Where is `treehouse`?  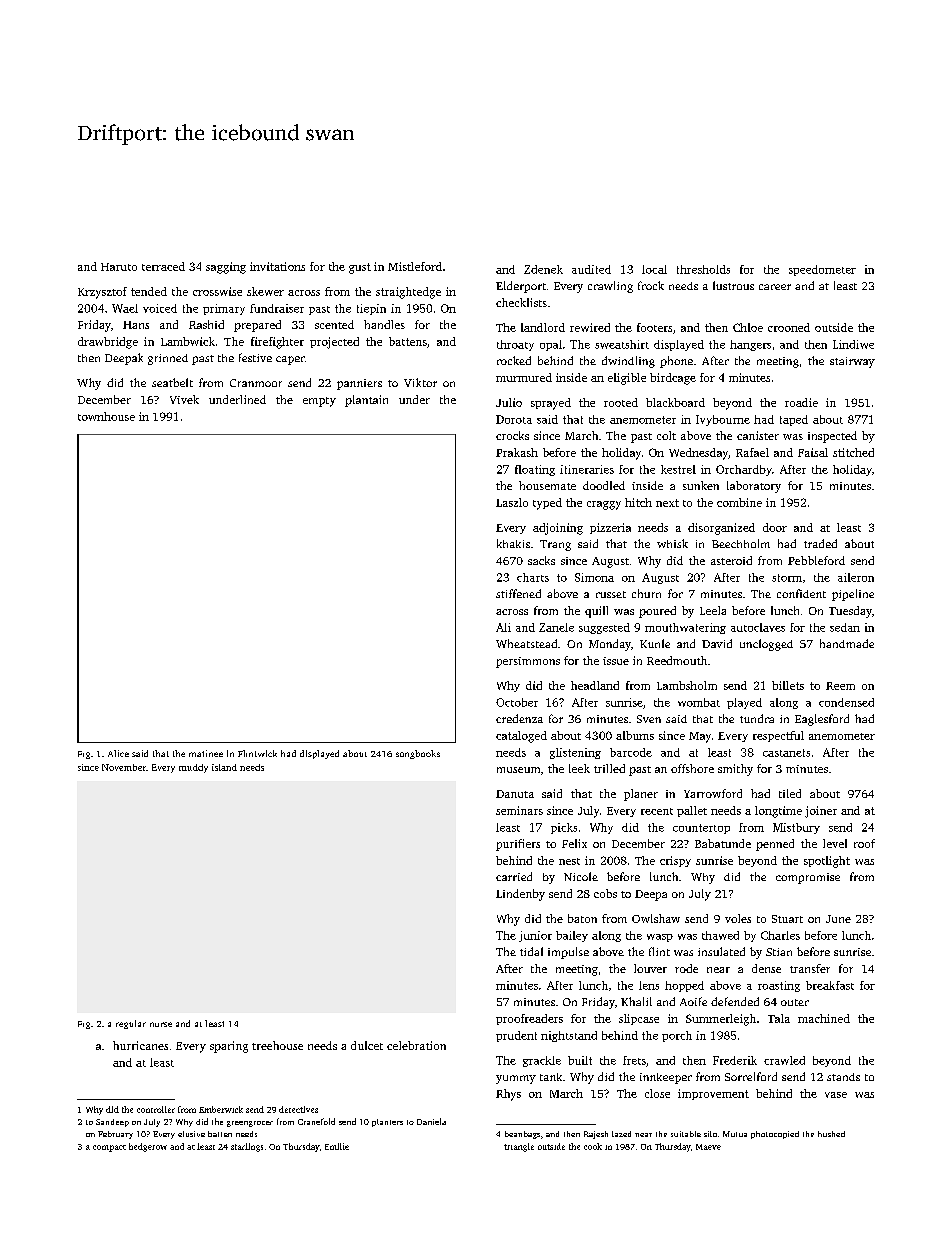 treehouse is located at coordinates (277, 1045).
